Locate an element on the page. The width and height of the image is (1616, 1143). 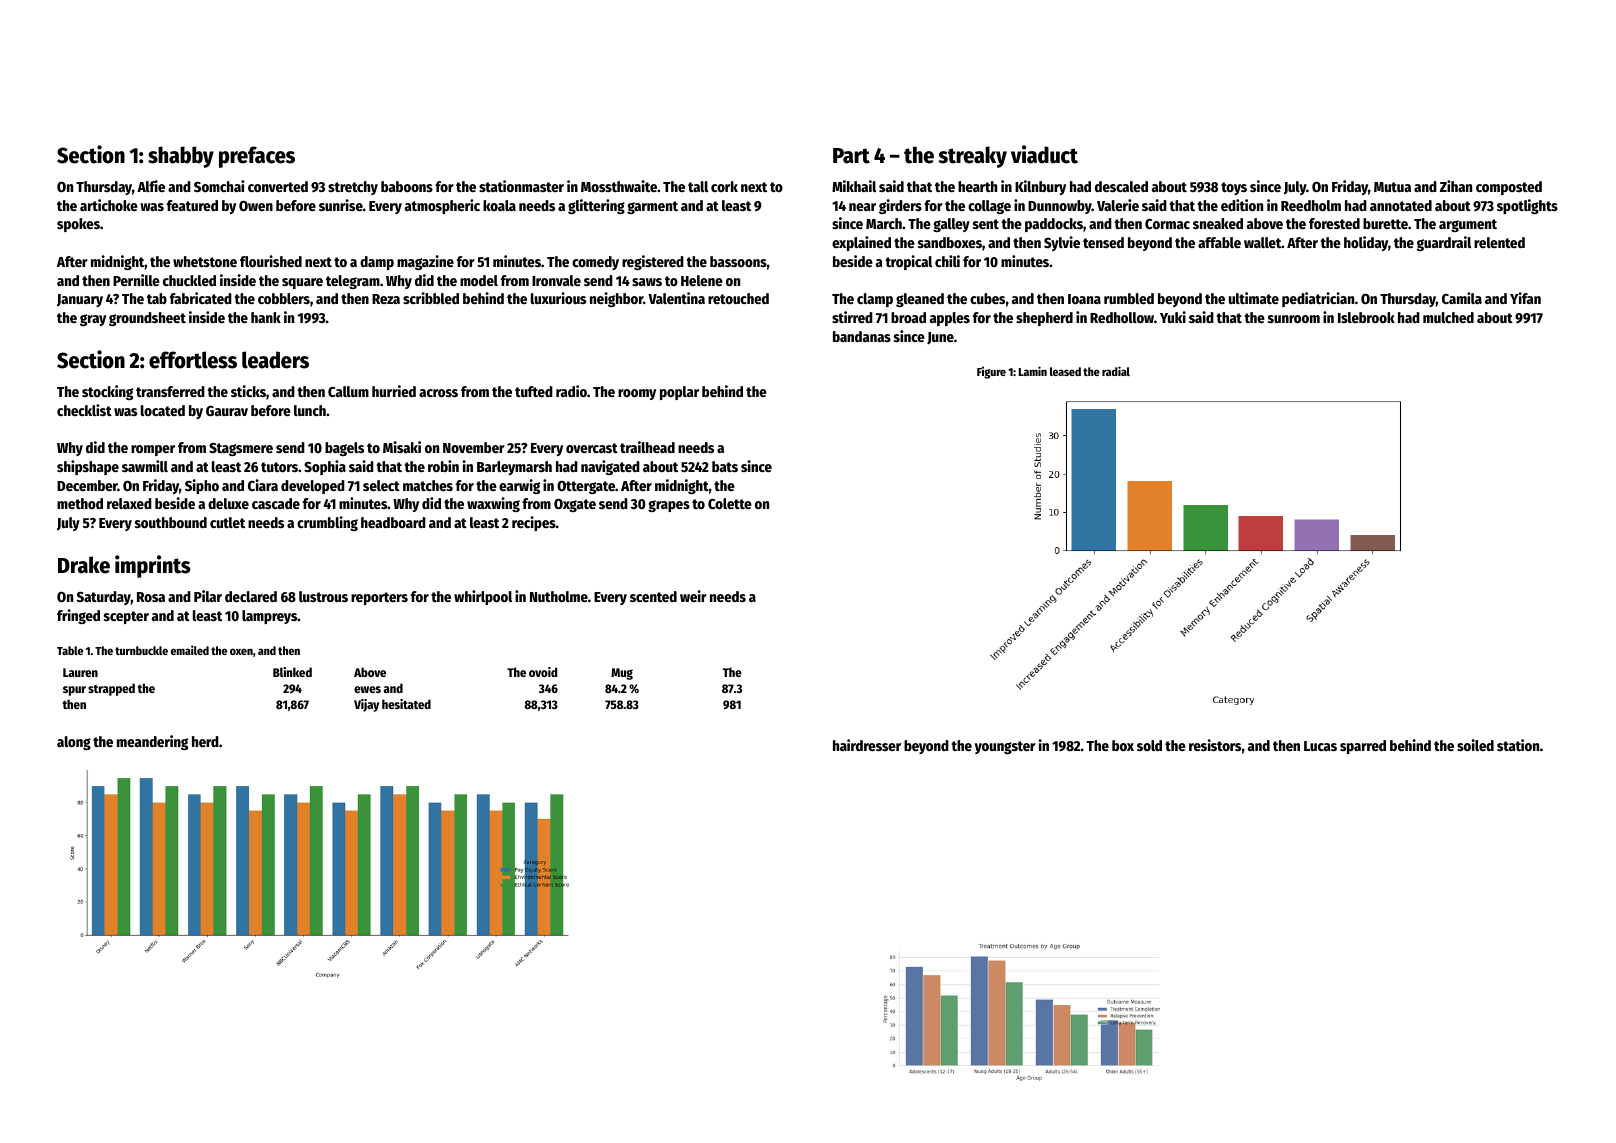
streaky is located at coordinates (972, 157).
